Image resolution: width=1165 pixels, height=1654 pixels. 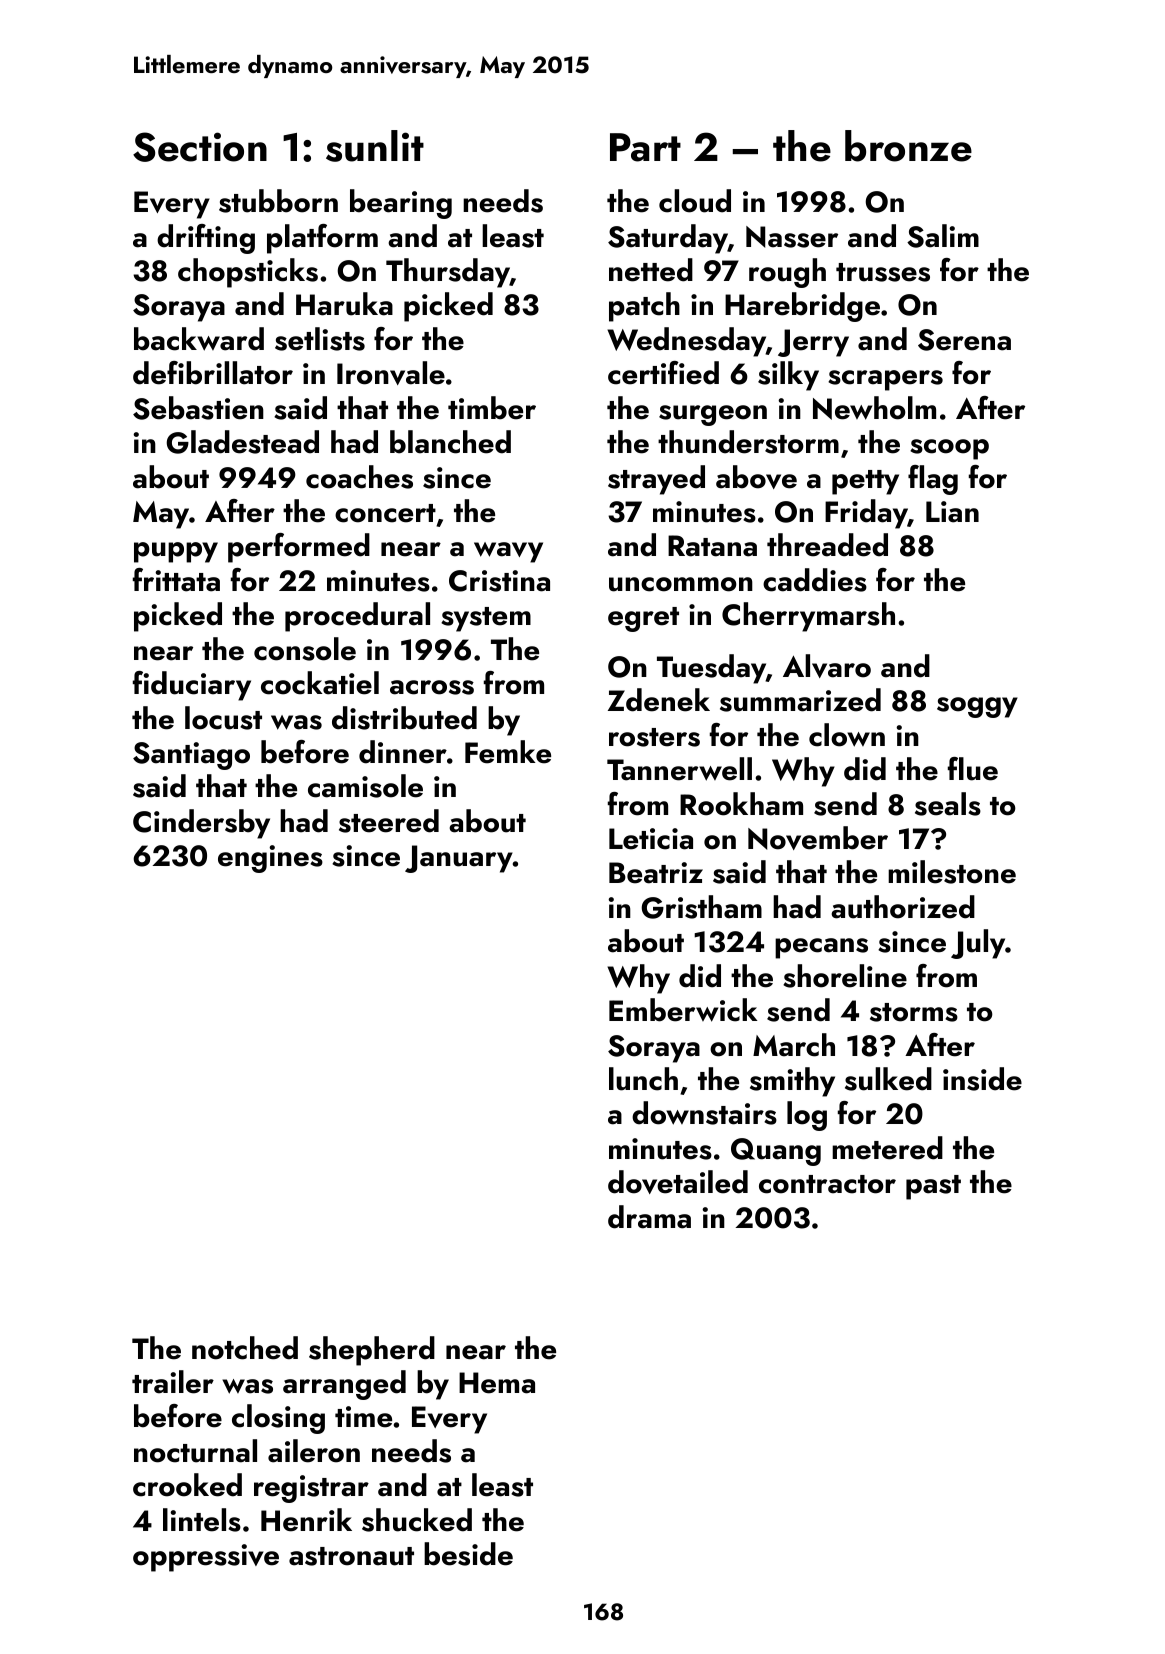 What do you see at coordinates (468, 1554) in the screenshot?
I see `beside` at bounding box center [468, 1554].
